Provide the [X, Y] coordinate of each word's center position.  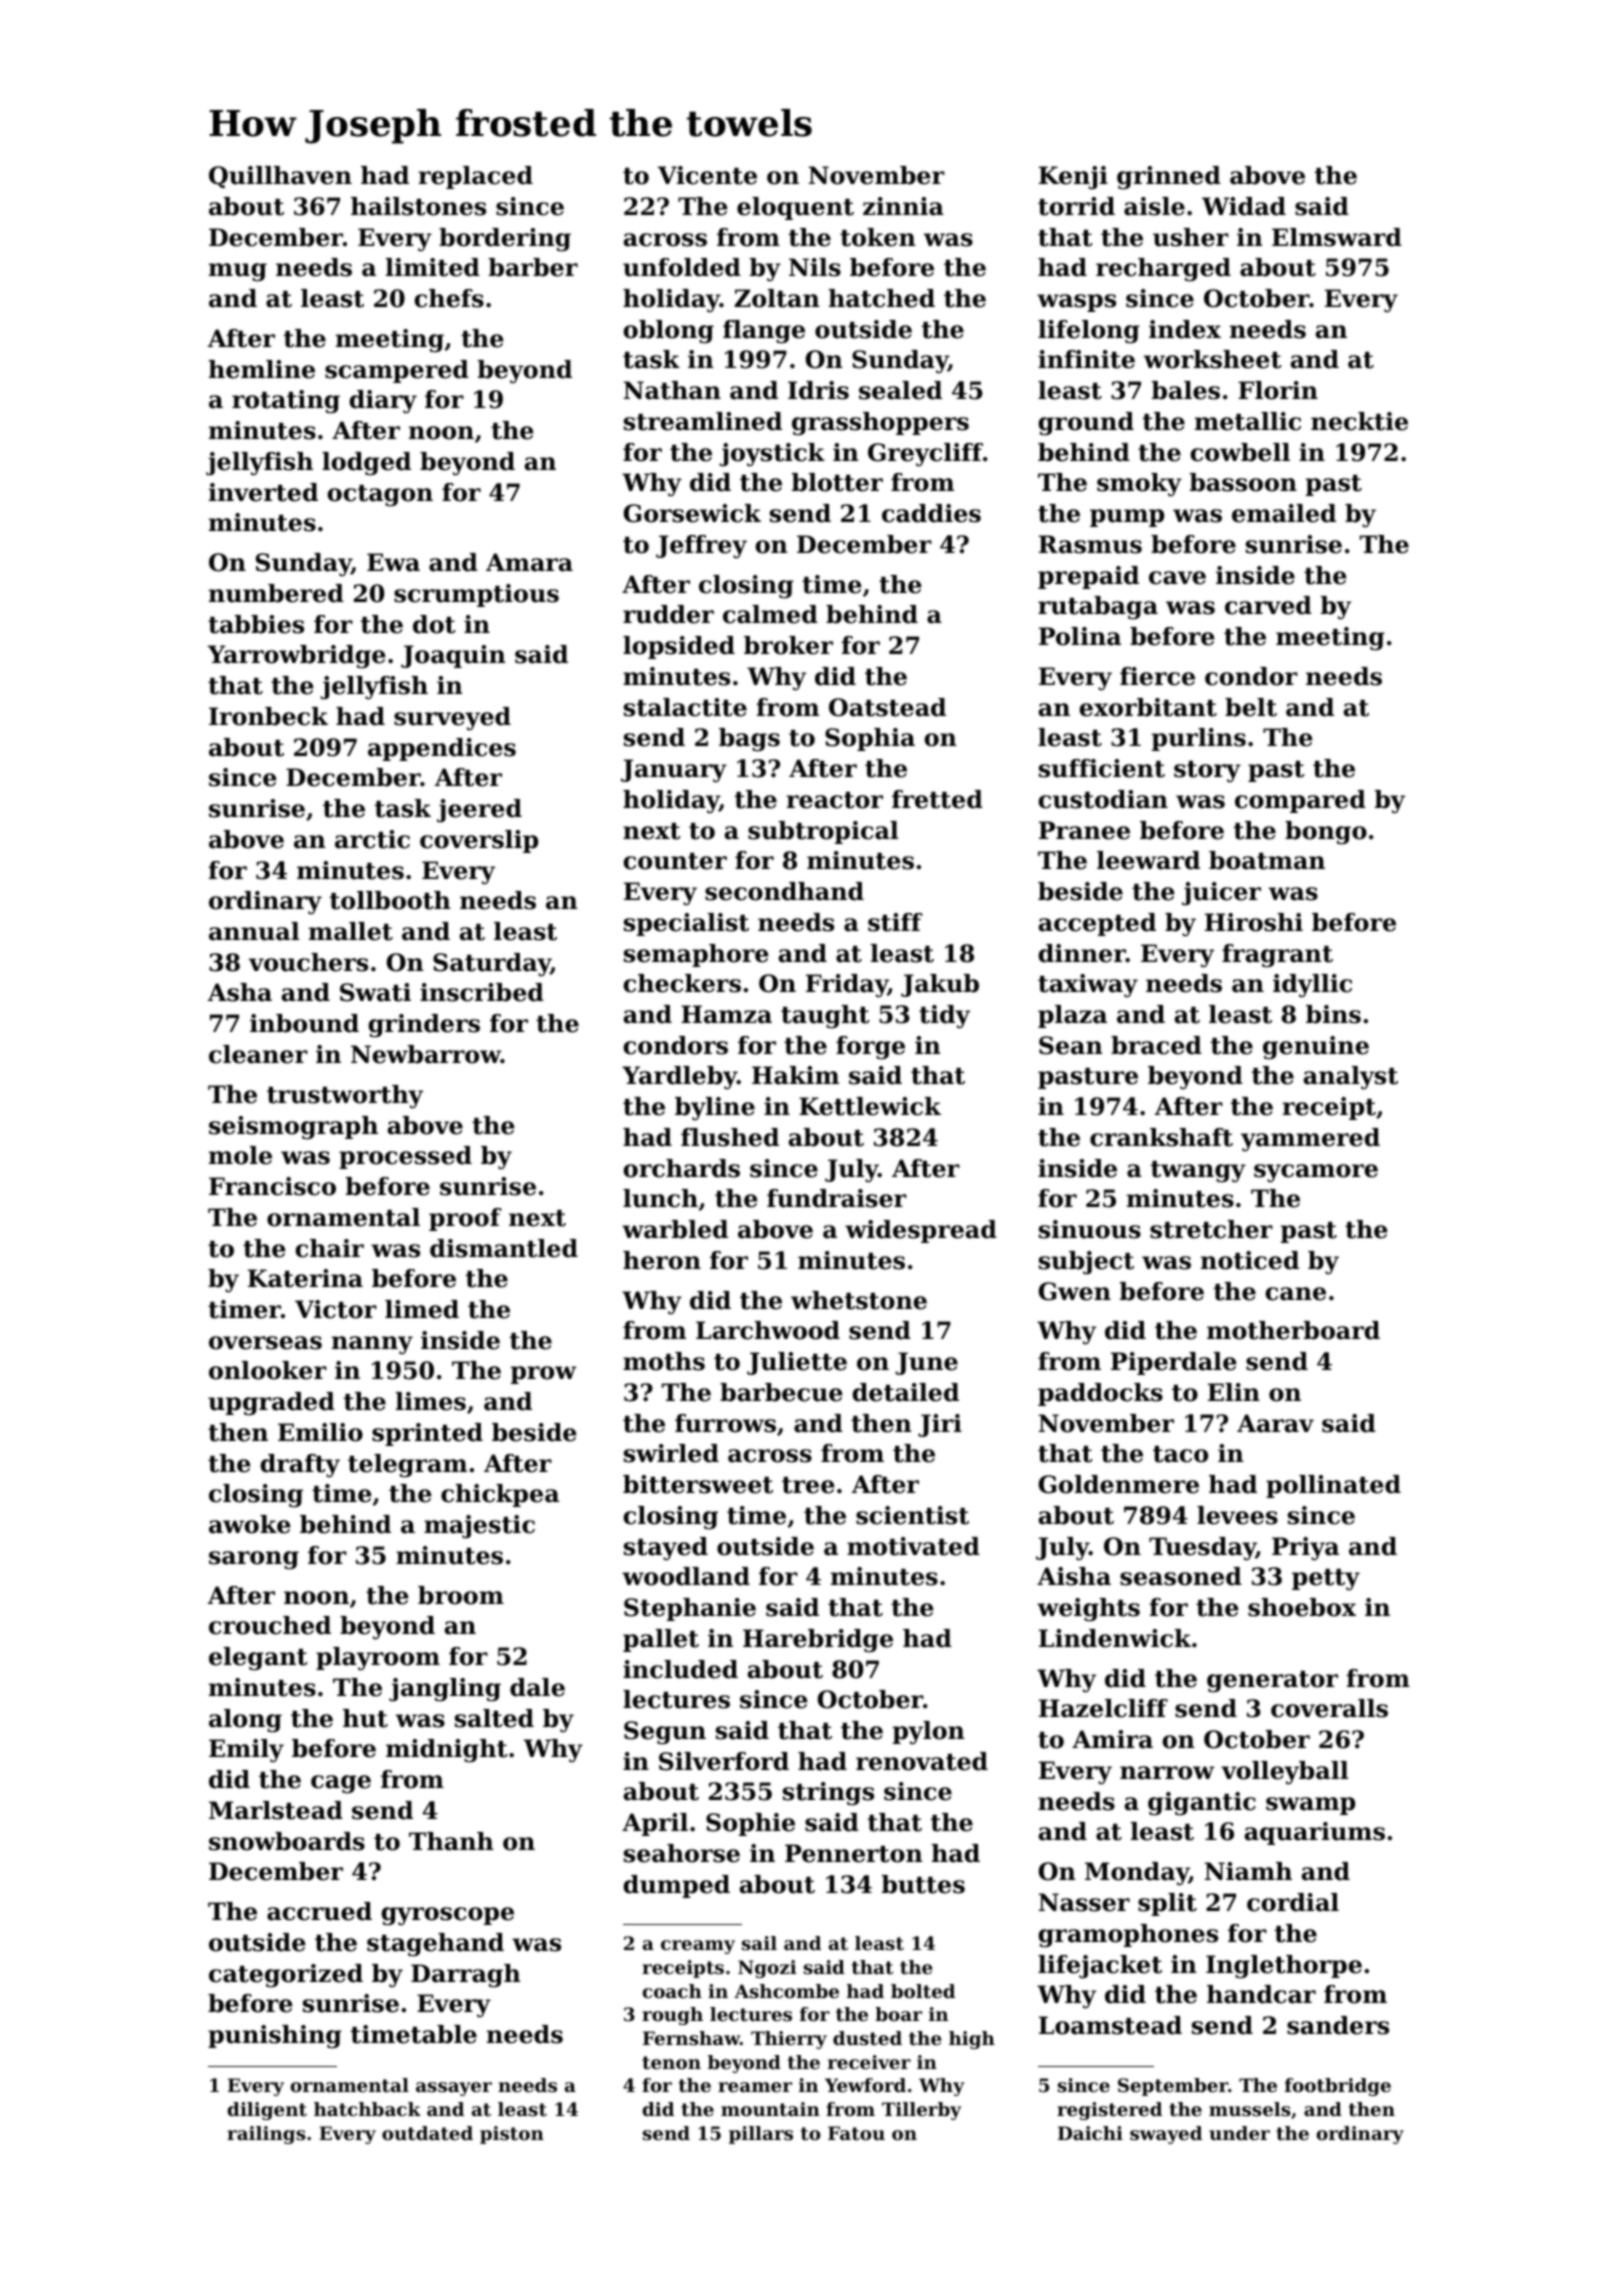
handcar [1261, 1994]
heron [662, 1260]
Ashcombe [786, 1991]
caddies [931, 513]
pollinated [1333, 1486]
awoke [249, 1524]
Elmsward [1337, 237]
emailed [1284, 513]
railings [266, 2135]
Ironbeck [268, 716]
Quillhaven [280, 177]
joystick [772, 455]
